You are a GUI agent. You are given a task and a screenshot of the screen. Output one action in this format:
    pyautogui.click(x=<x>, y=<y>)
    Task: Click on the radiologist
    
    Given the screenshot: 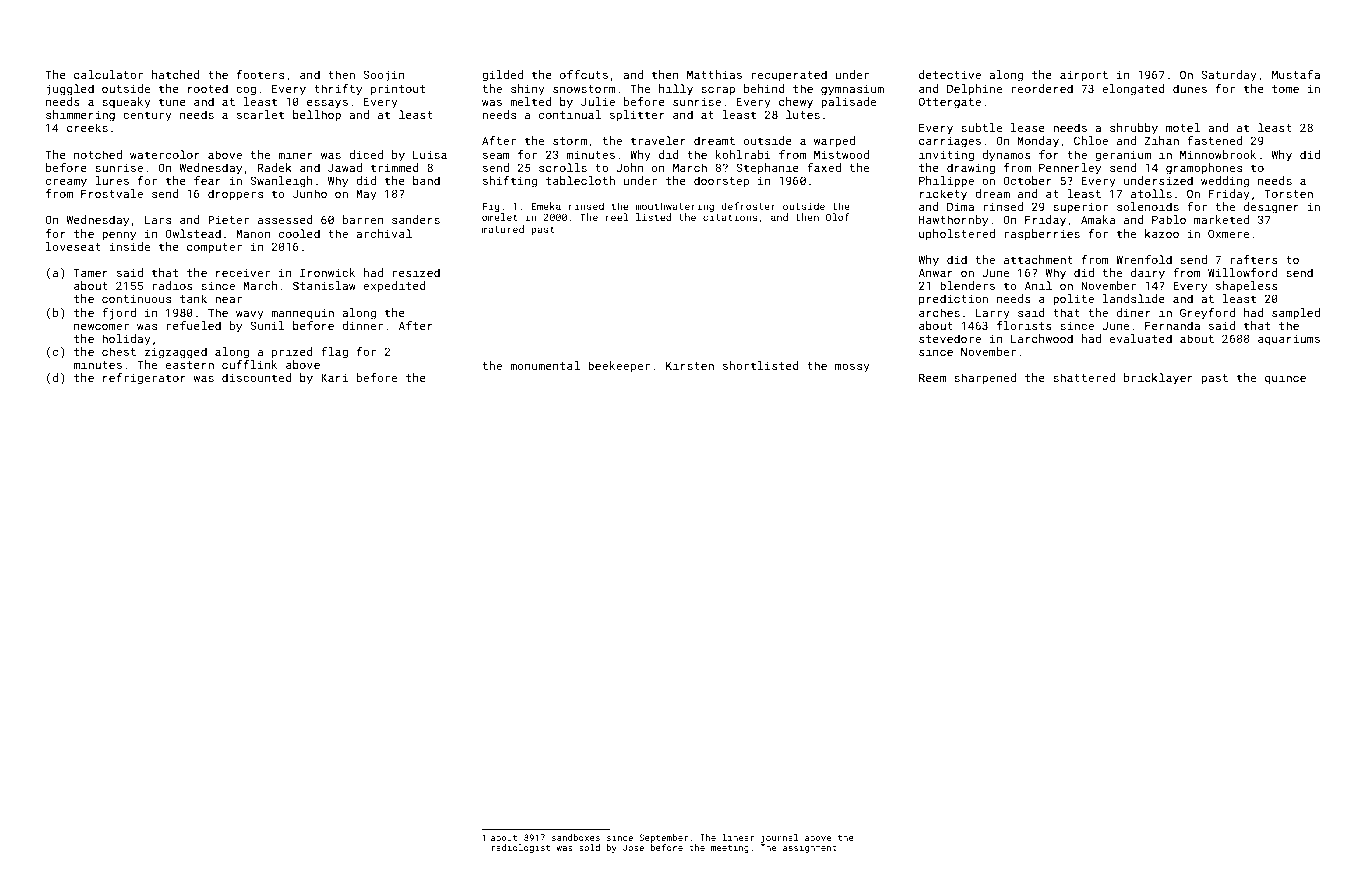 What is the action you would take?
    pyautogui.click(x=520, y=848)
